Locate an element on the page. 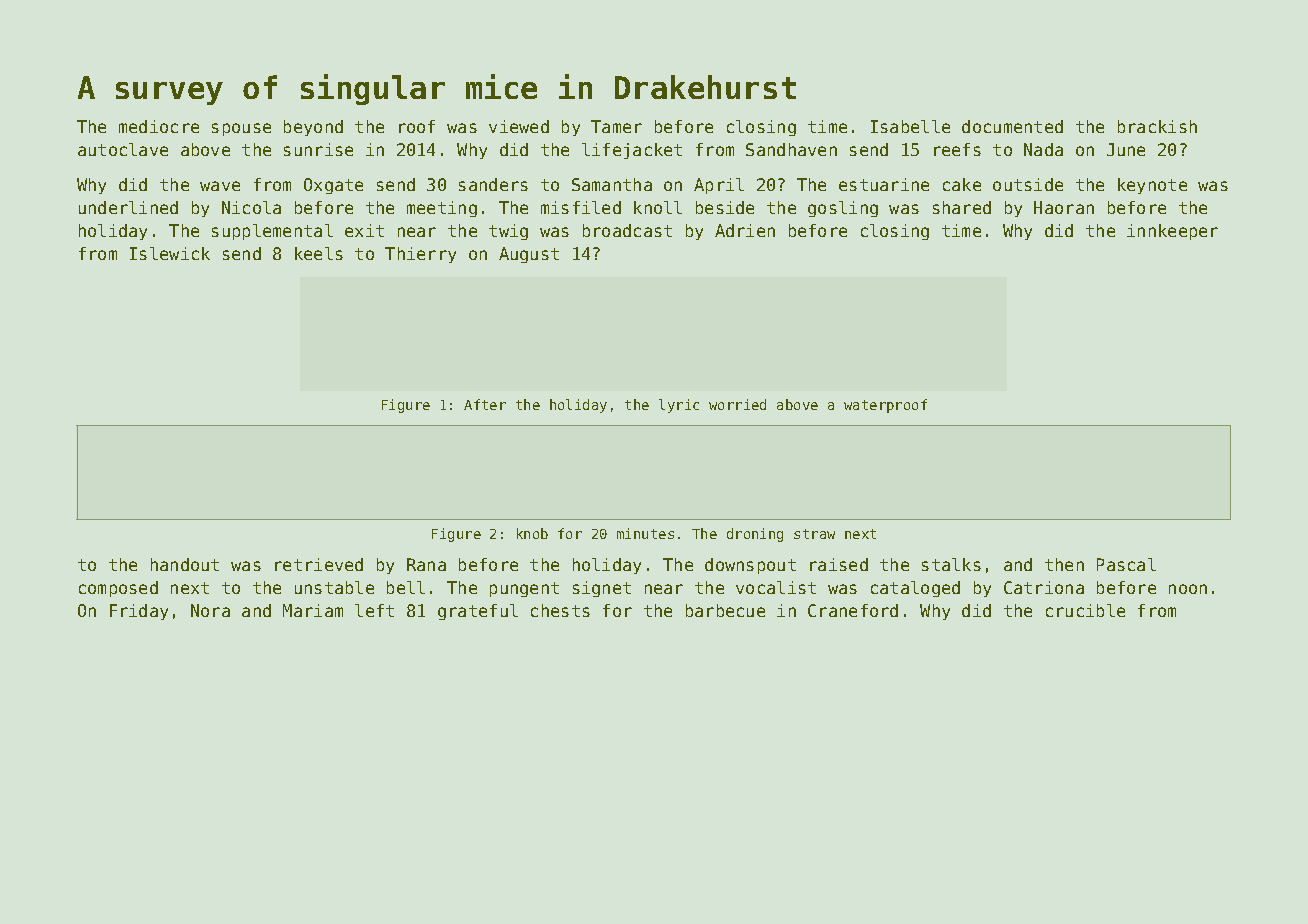  Tamer is located at coordinates (616, 126).
